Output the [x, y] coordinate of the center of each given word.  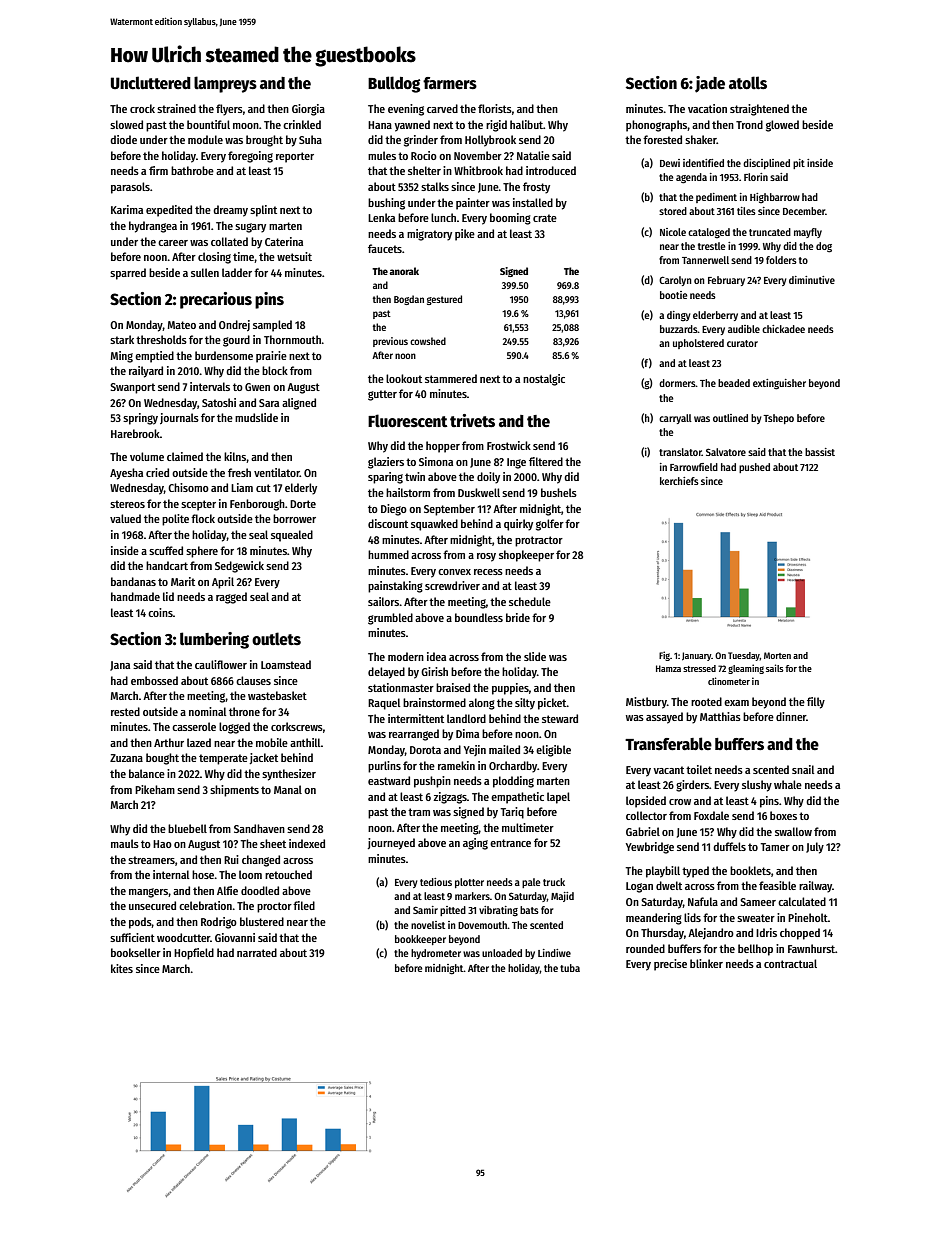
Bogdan [409, 300]
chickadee [783, 329]
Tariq [512, 813]
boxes [783, 815]
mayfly [808, 233]
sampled [272, 326]
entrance [510, 843]
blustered [262, 921]
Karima [127, 209]
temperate [223, 759]
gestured [444, 300]
